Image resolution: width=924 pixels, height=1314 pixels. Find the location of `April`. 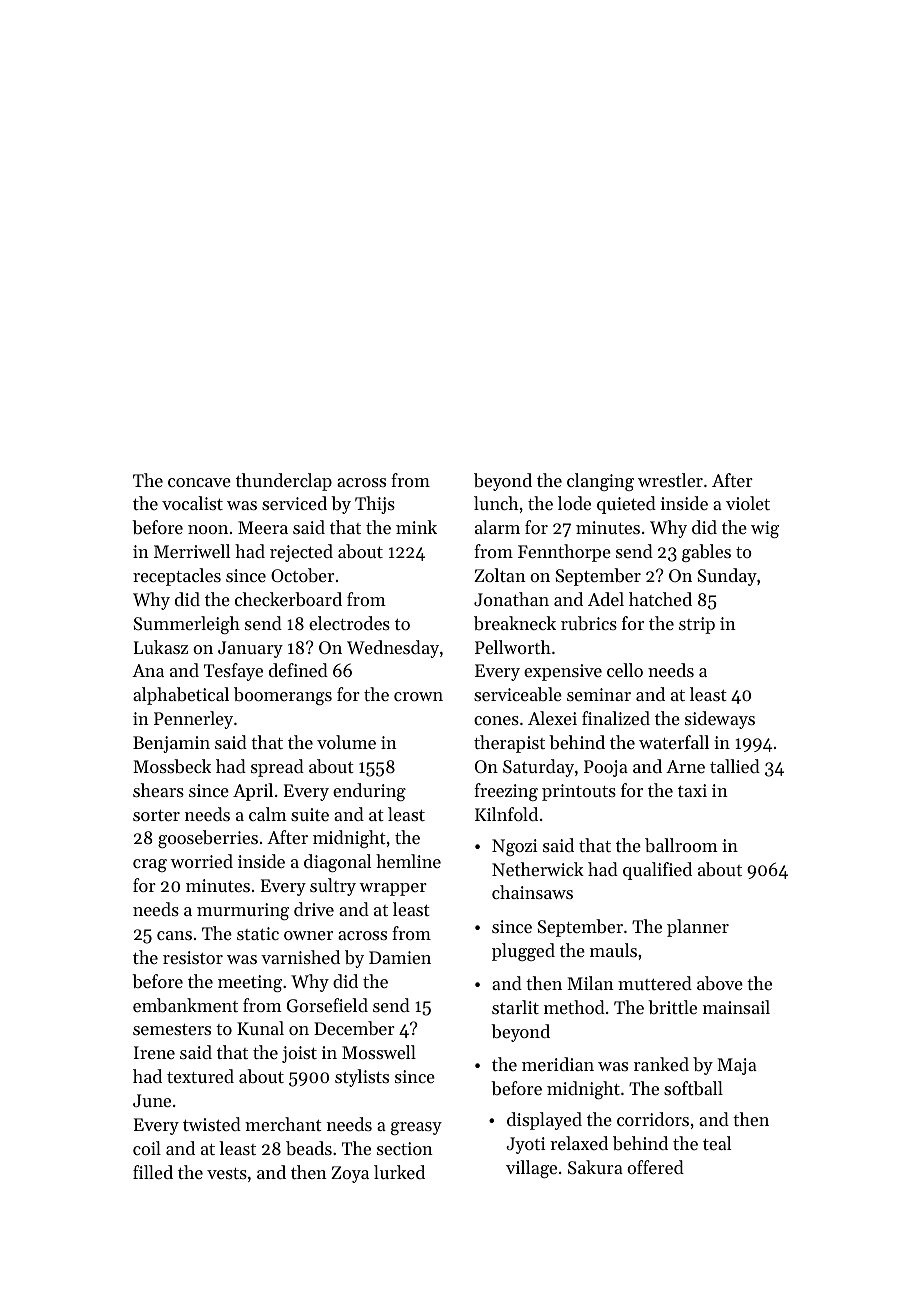

April is located at coordinates (253, 792).
